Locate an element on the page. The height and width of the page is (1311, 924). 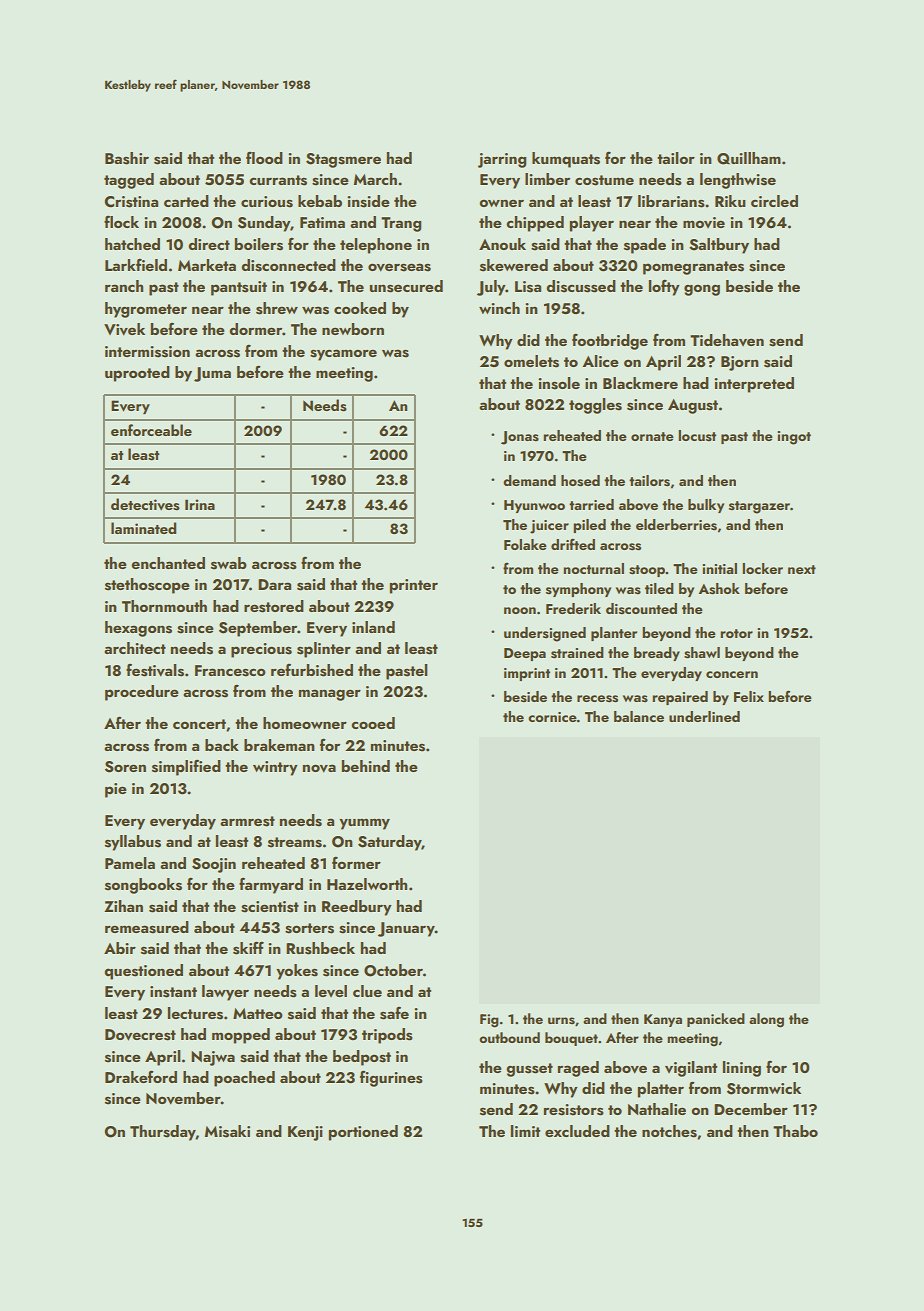
concern is located at coordinates (732, 674).
